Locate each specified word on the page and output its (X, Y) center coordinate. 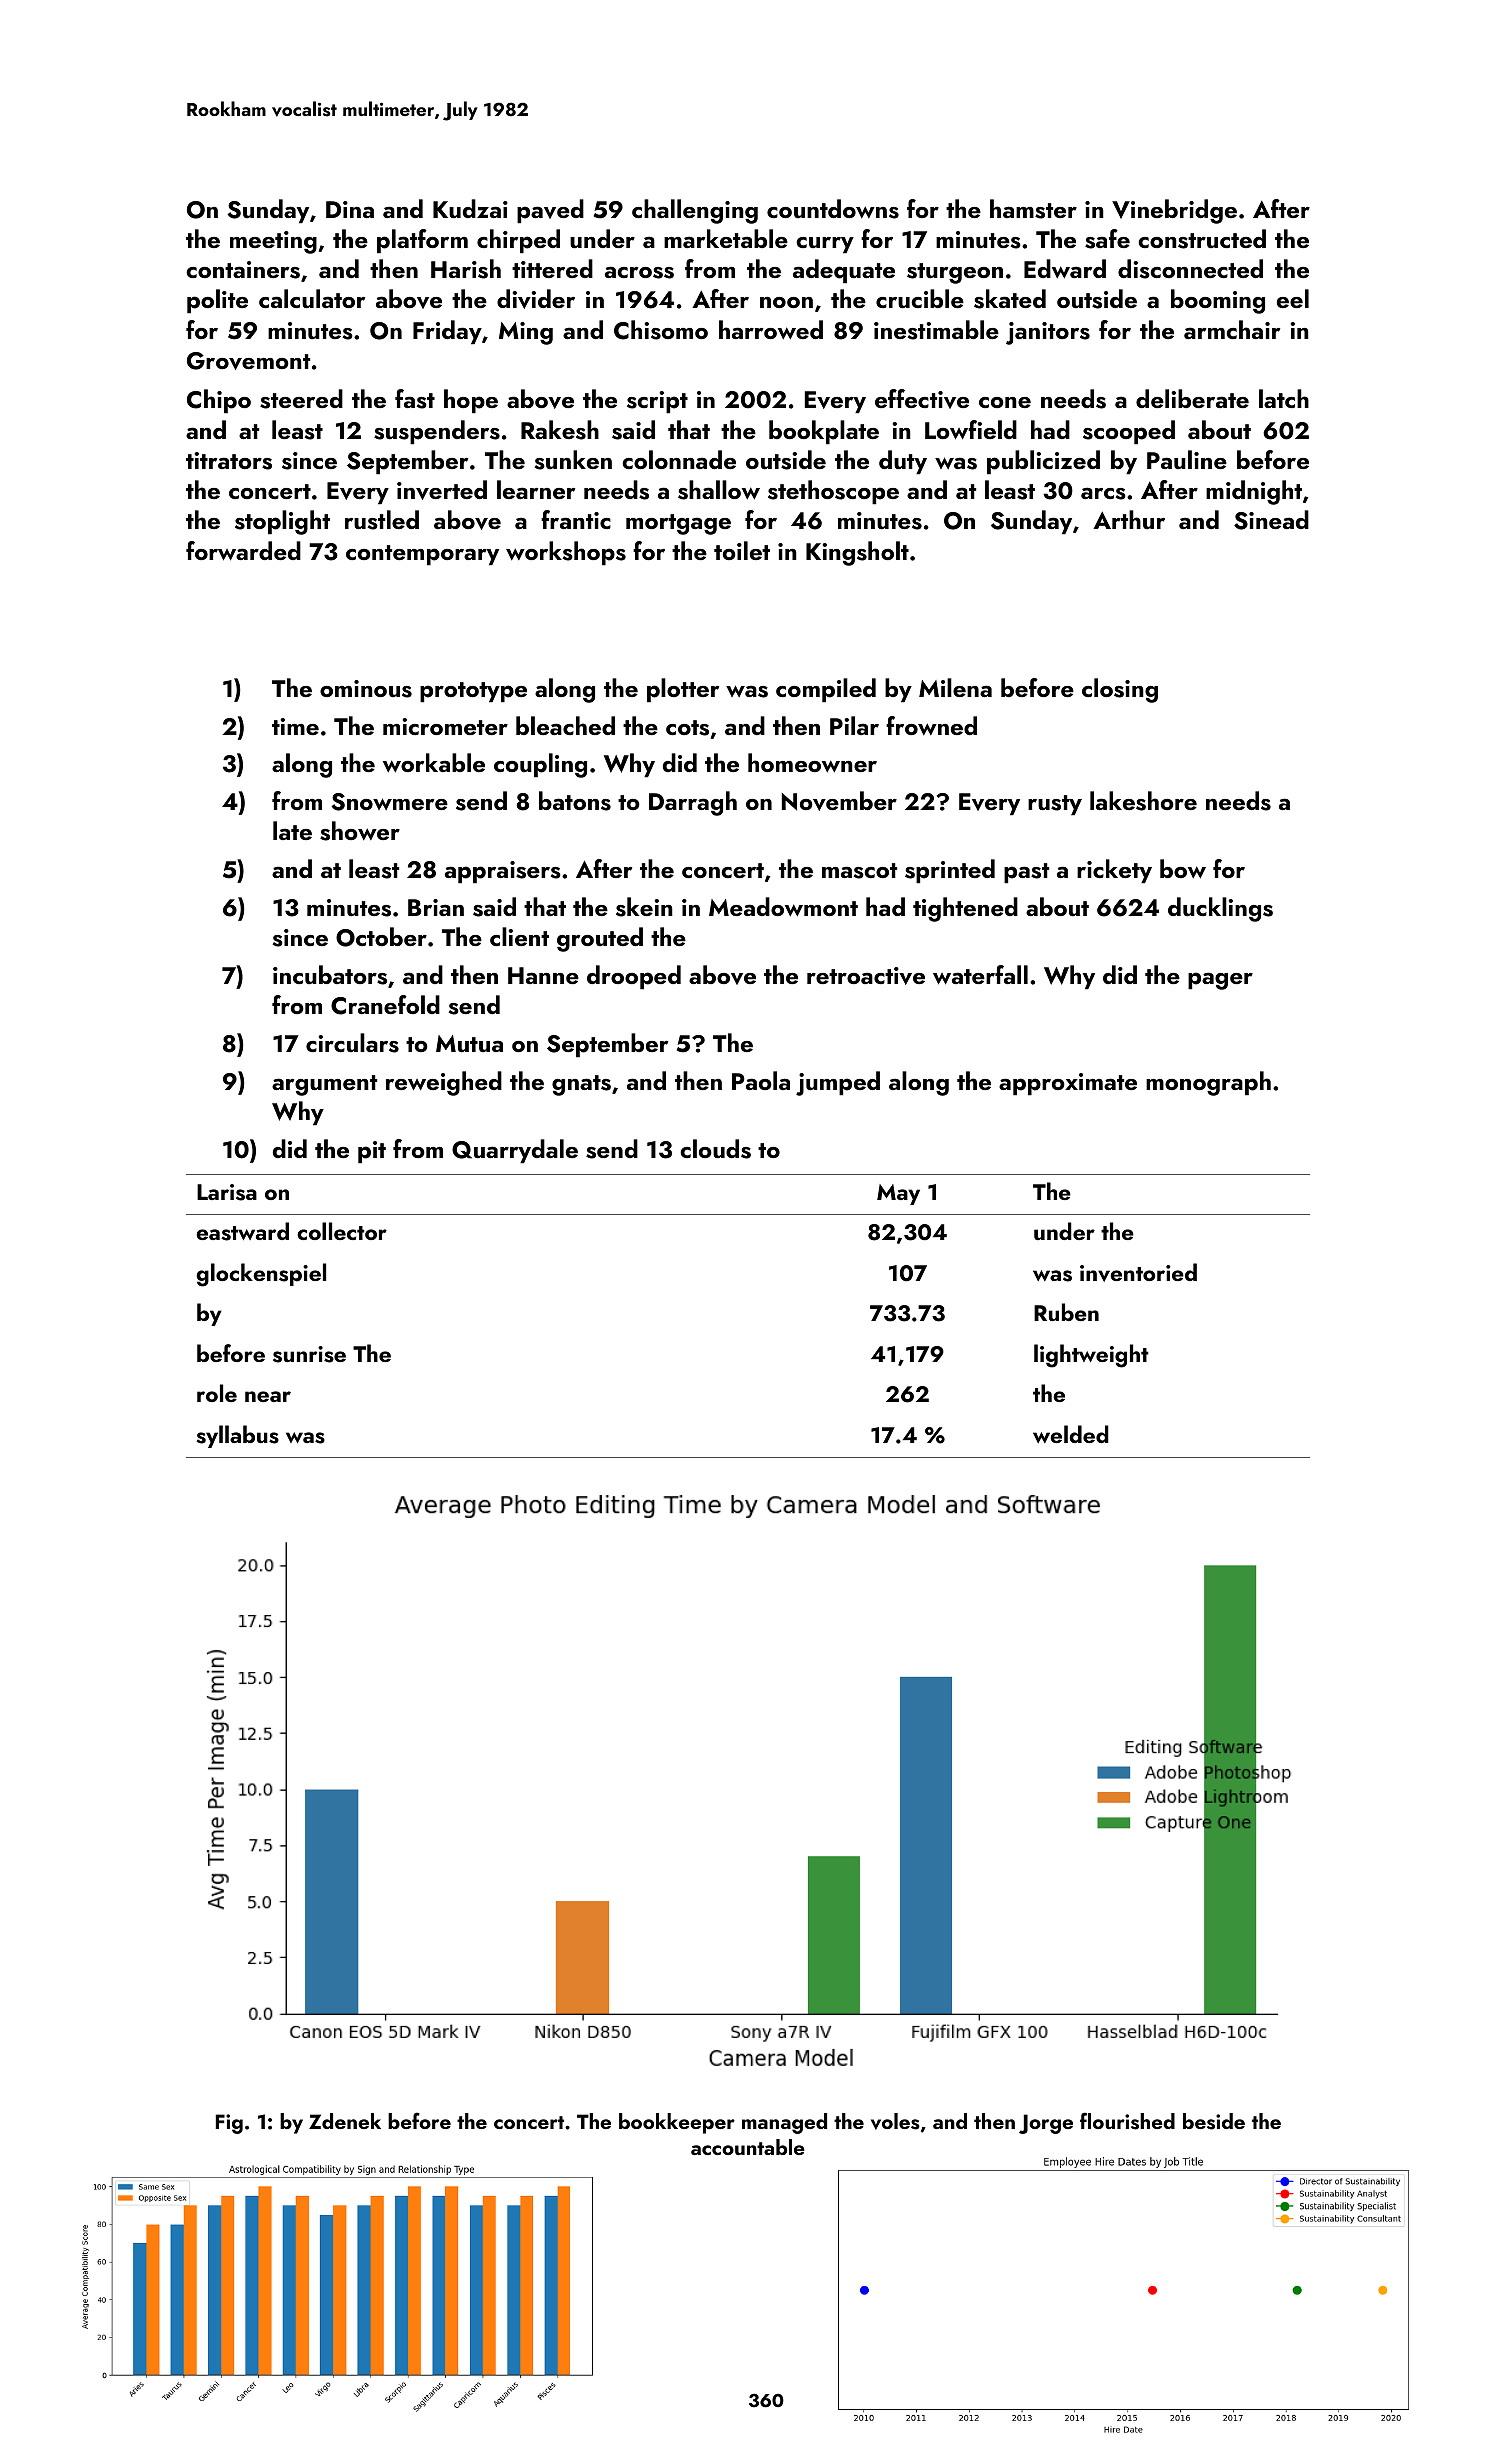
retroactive (866, 976)
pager (1220, 981)
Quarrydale (515, 1151)
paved (550, 211)
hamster (1033, 209)
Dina (350, 209)
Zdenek (345, 2121)
